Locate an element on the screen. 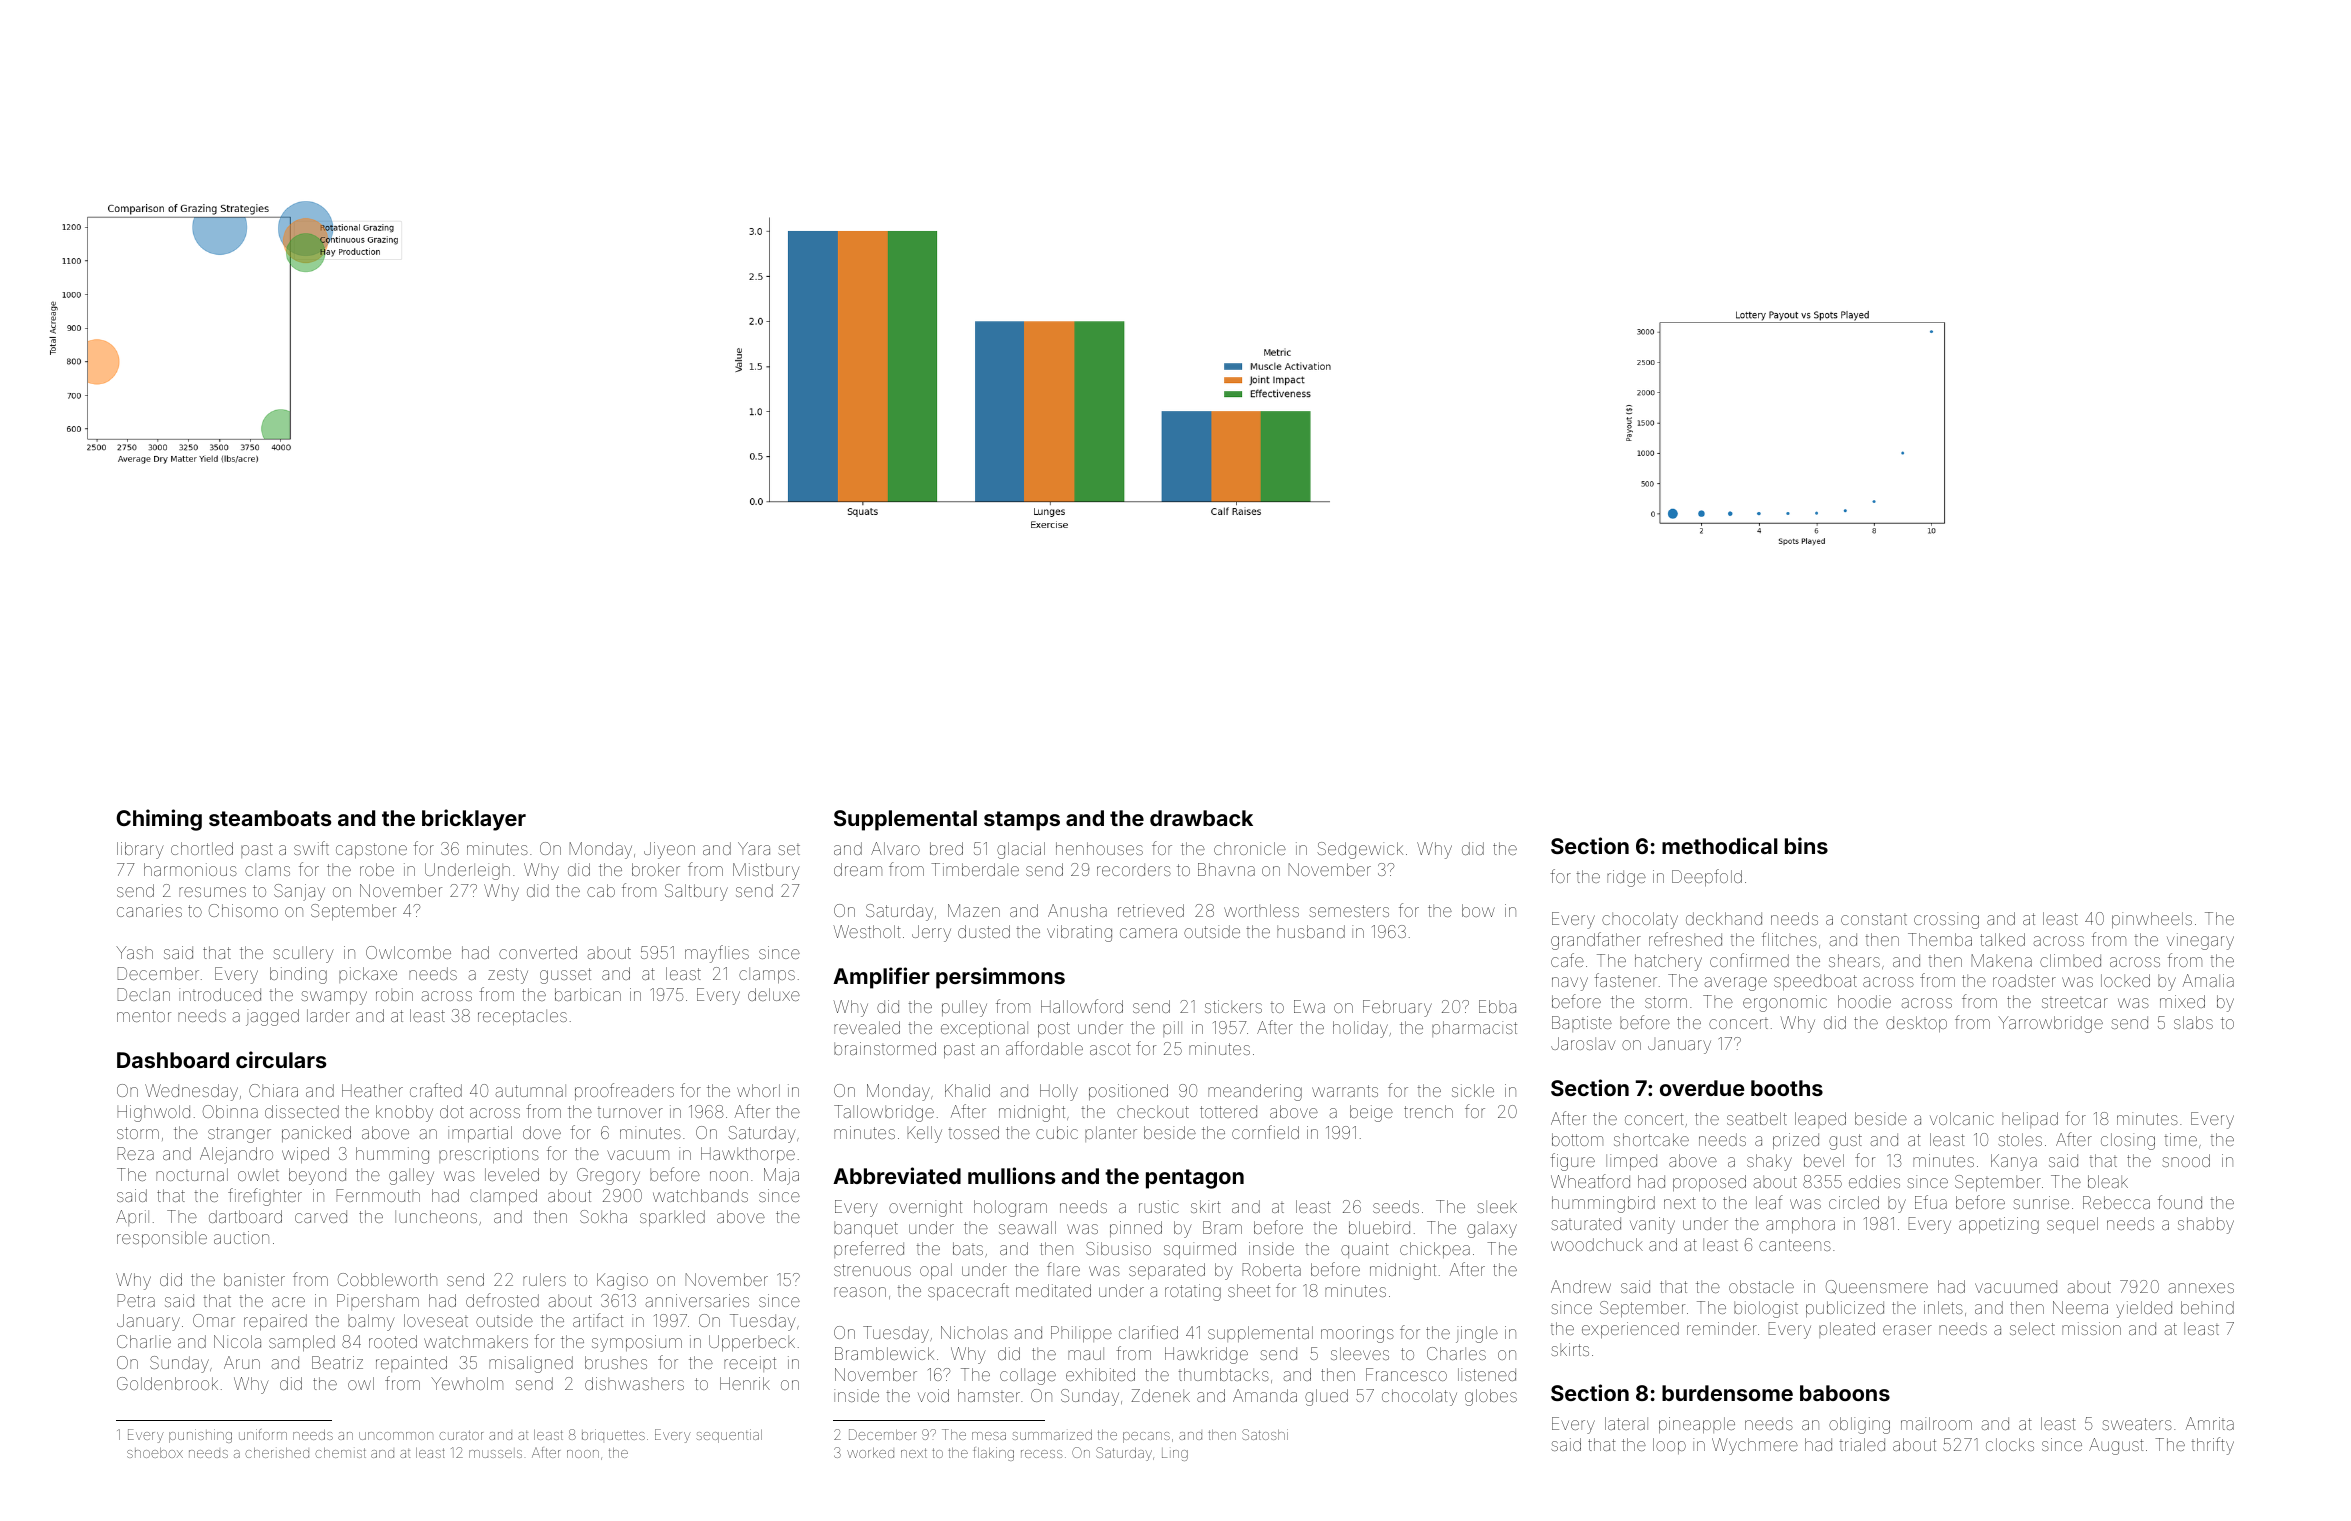 The image size is (2351, 1521). gusset is located at coordinates (565, 976).
